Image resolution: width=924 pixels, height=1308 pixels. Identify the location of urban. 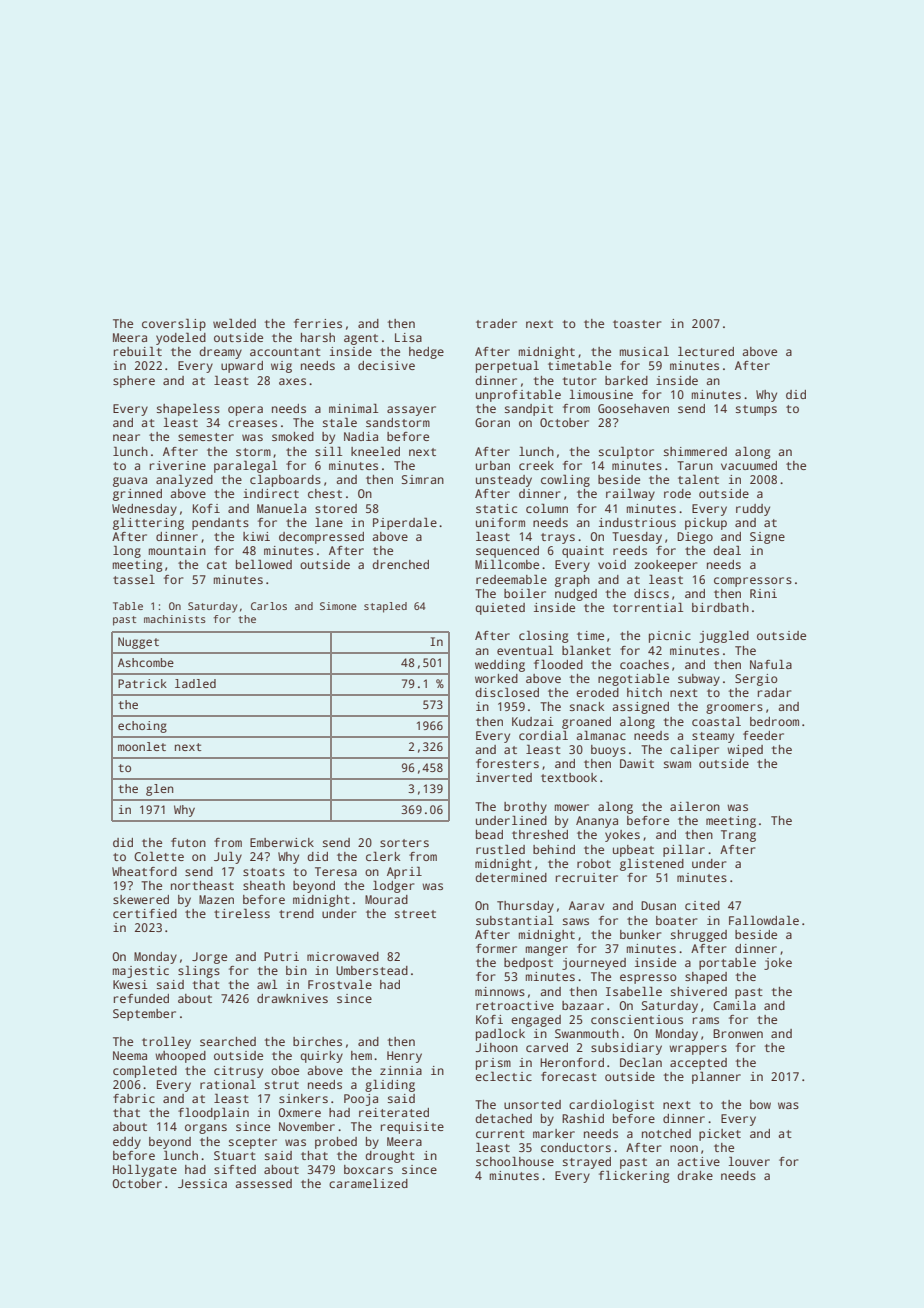
(493, 465).
